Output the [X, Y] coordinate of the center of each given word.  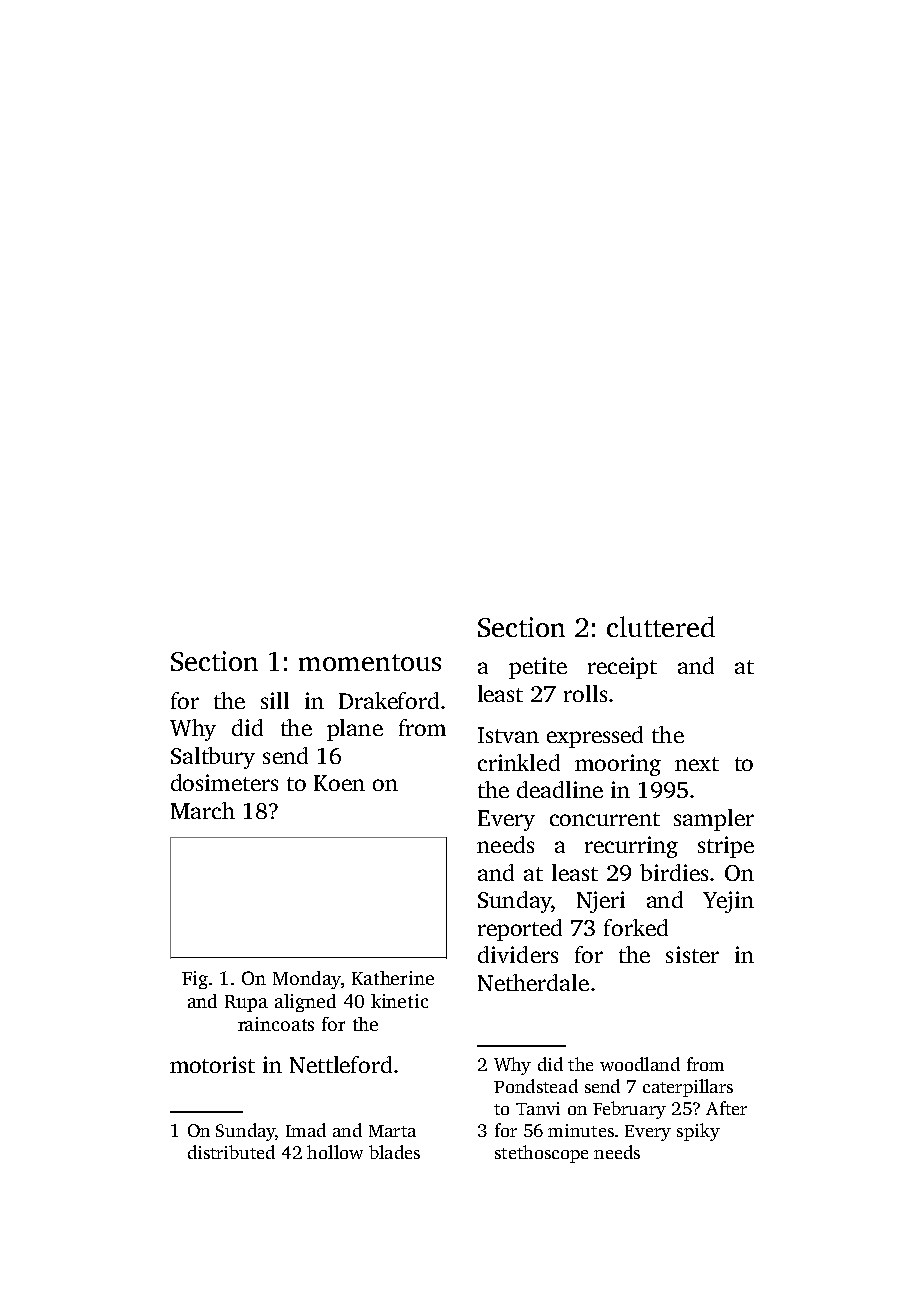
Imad [306, 1130]
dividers [518, 954]
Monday [307, 980]
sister [692, 954]
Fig [195, 980]
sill [275, 700]
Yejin [728, 902]
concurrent [605, 819]
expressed [595, 737]
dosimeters [224, 782]
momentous [370, 662]
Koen [339, 783]
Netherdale [533, 982]
